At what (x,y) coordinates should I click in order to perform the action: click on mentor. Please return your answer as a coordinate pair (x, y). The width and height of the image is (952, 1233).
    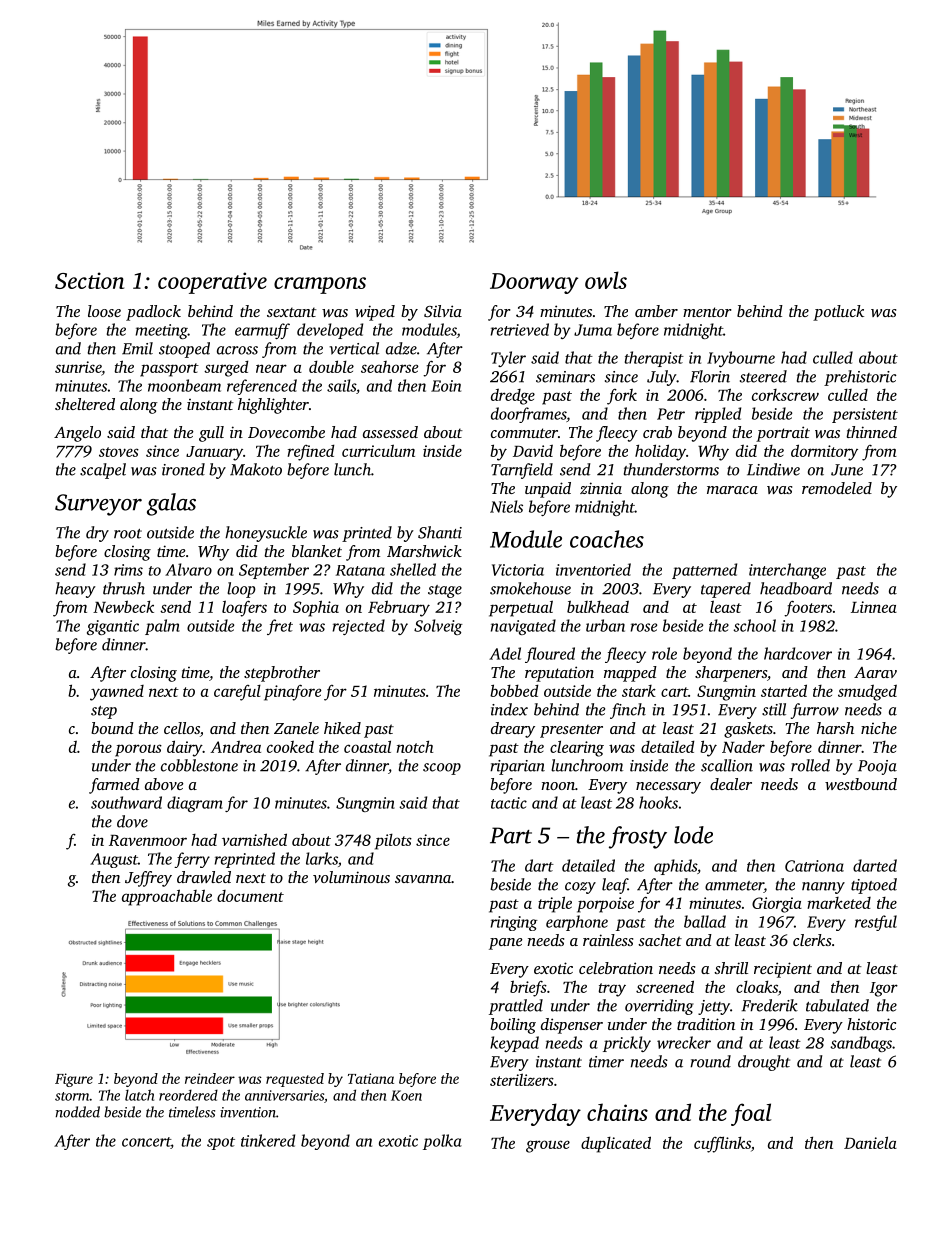
    Looking at the image, I should click on (707, 312).
